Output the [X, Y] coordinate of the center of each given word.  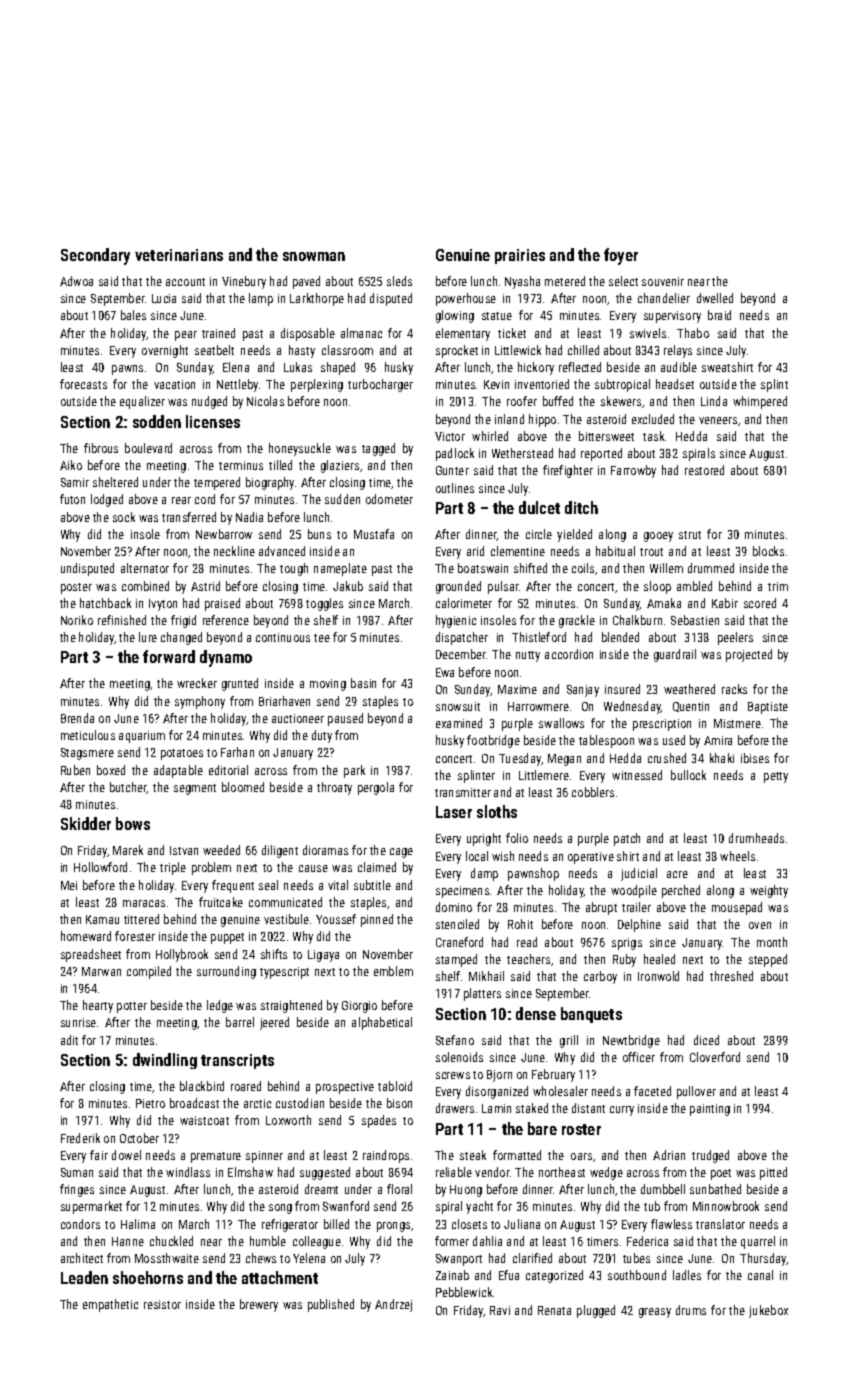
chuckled [171, 1241]
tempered [217, 483]
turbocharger [380, 385]
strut [690, 535]
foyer [621, 256]
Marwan [101, 971]
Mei [69, 885]
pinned [377, 920]
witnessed [637, 775]
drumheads [756, 838]
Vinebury [244, 282]
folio [517, 838]
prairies [520, 256]
